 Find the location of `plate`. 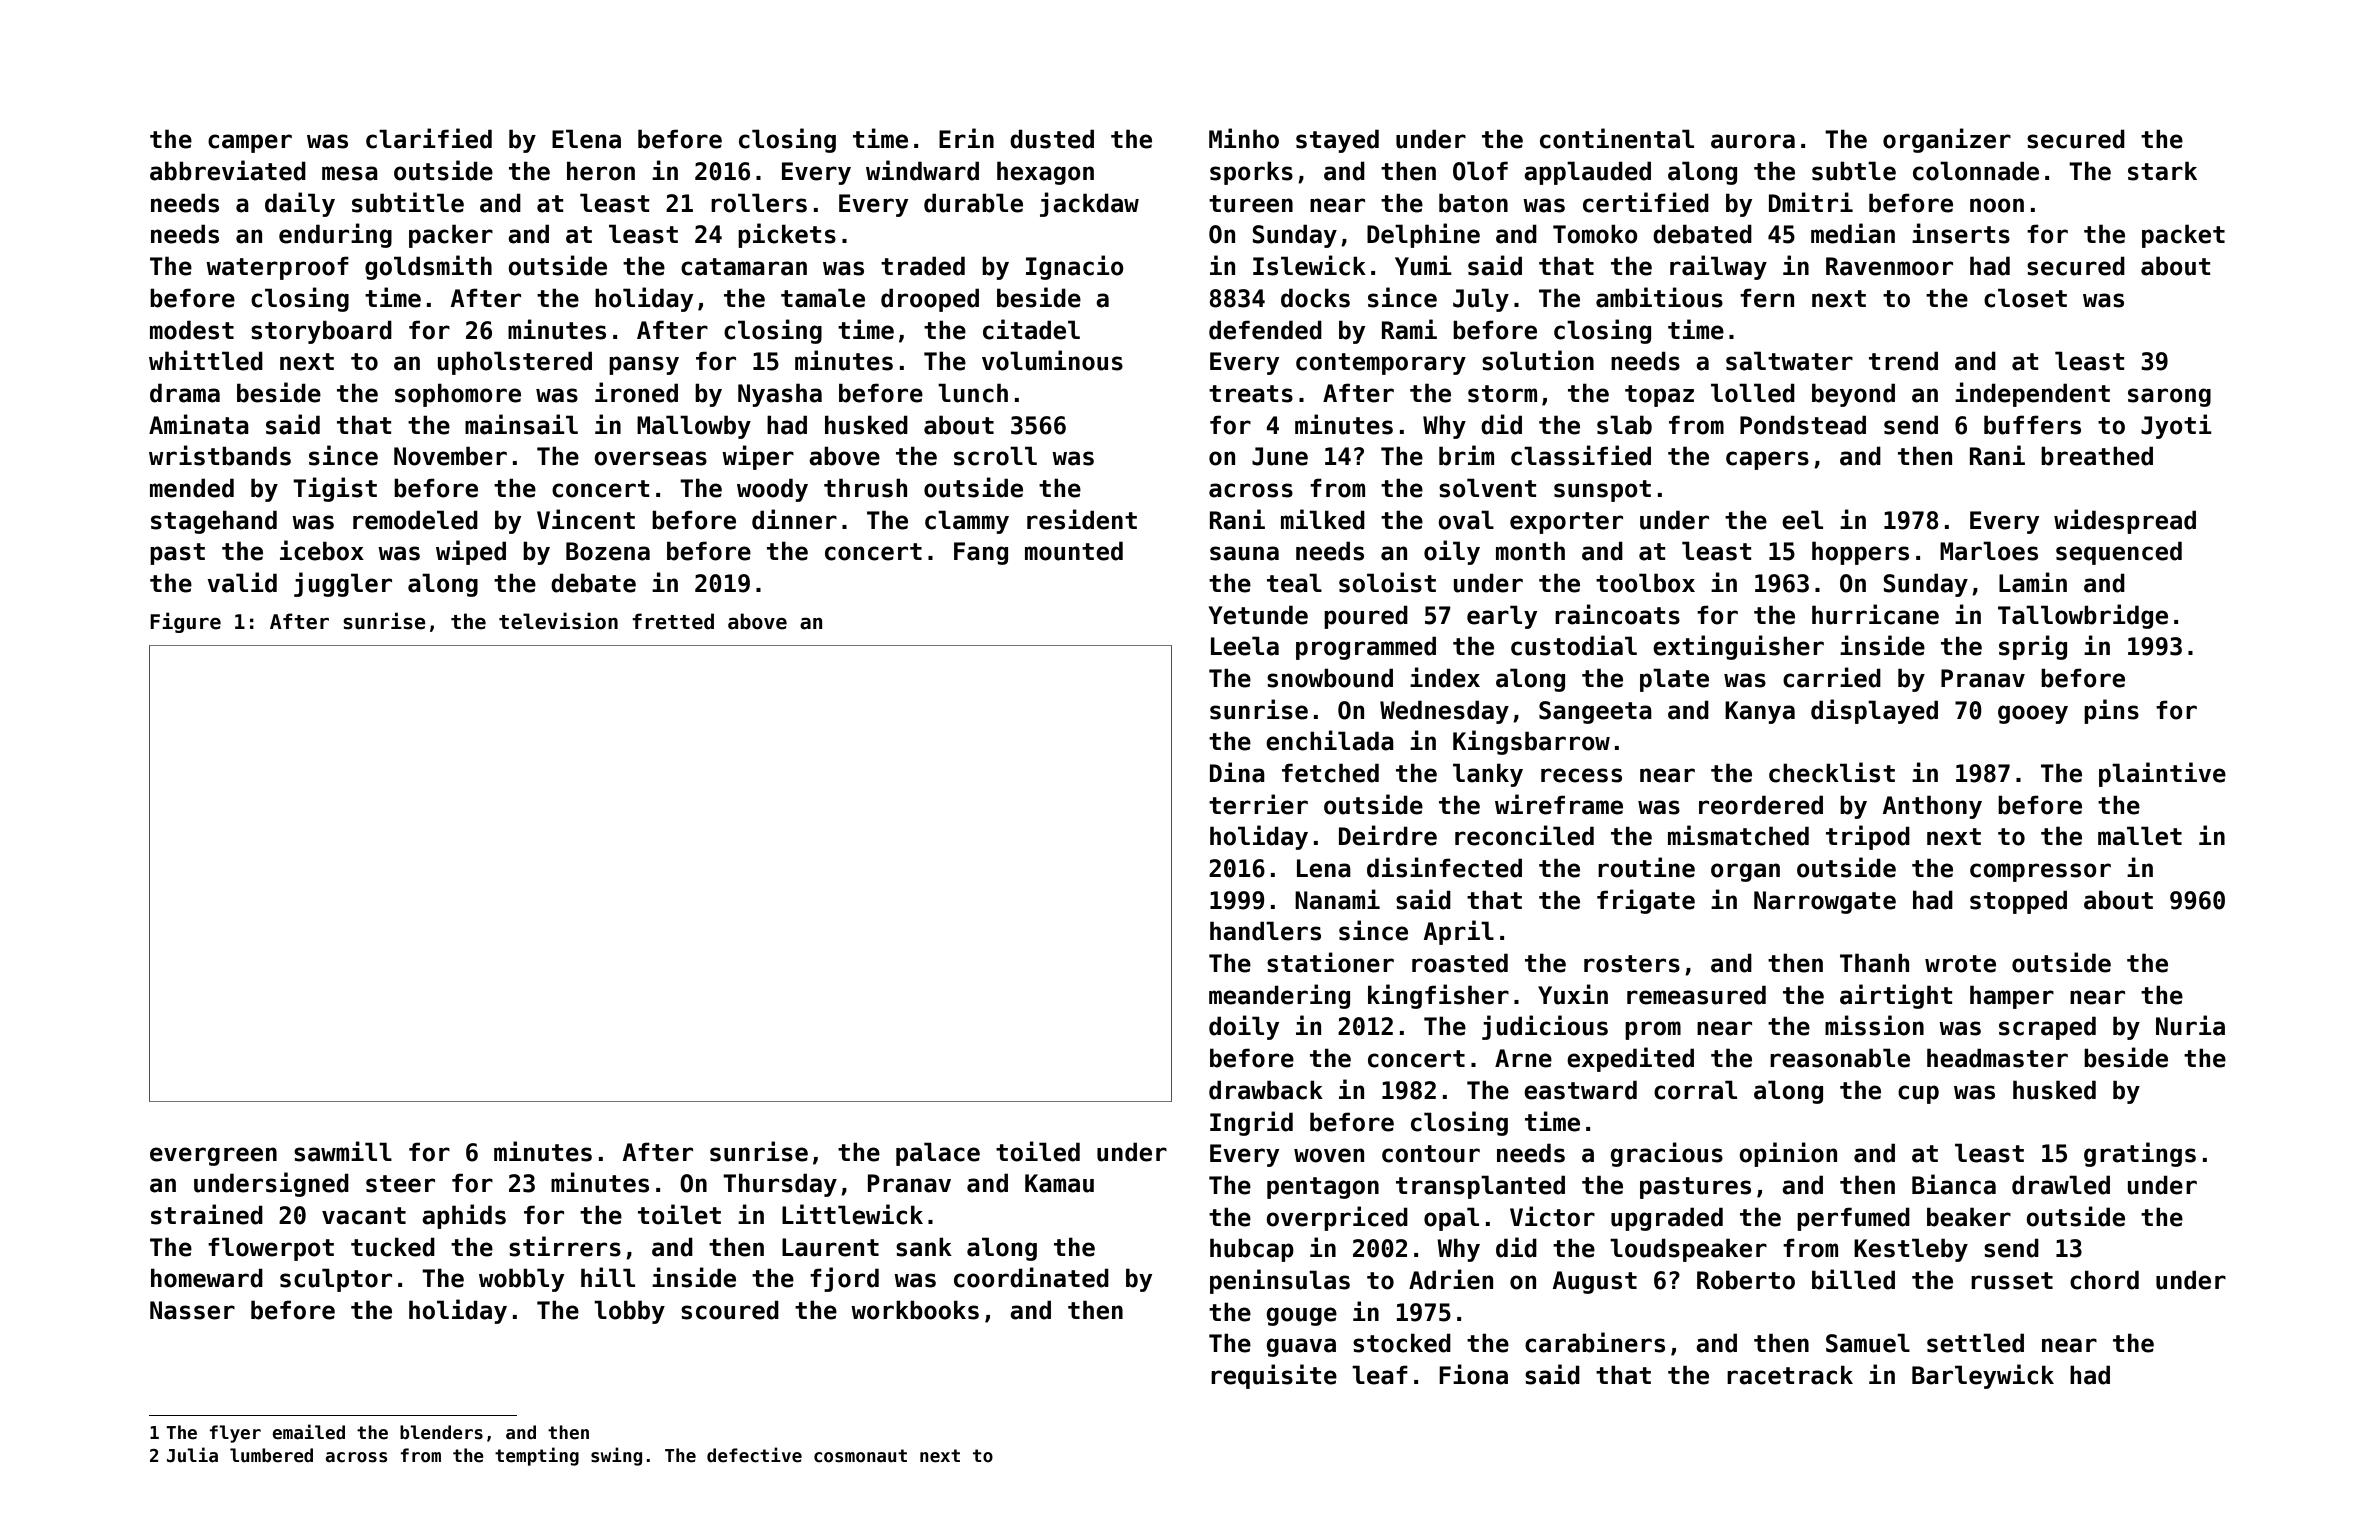

plate is located at coordinates (1674, 680).
